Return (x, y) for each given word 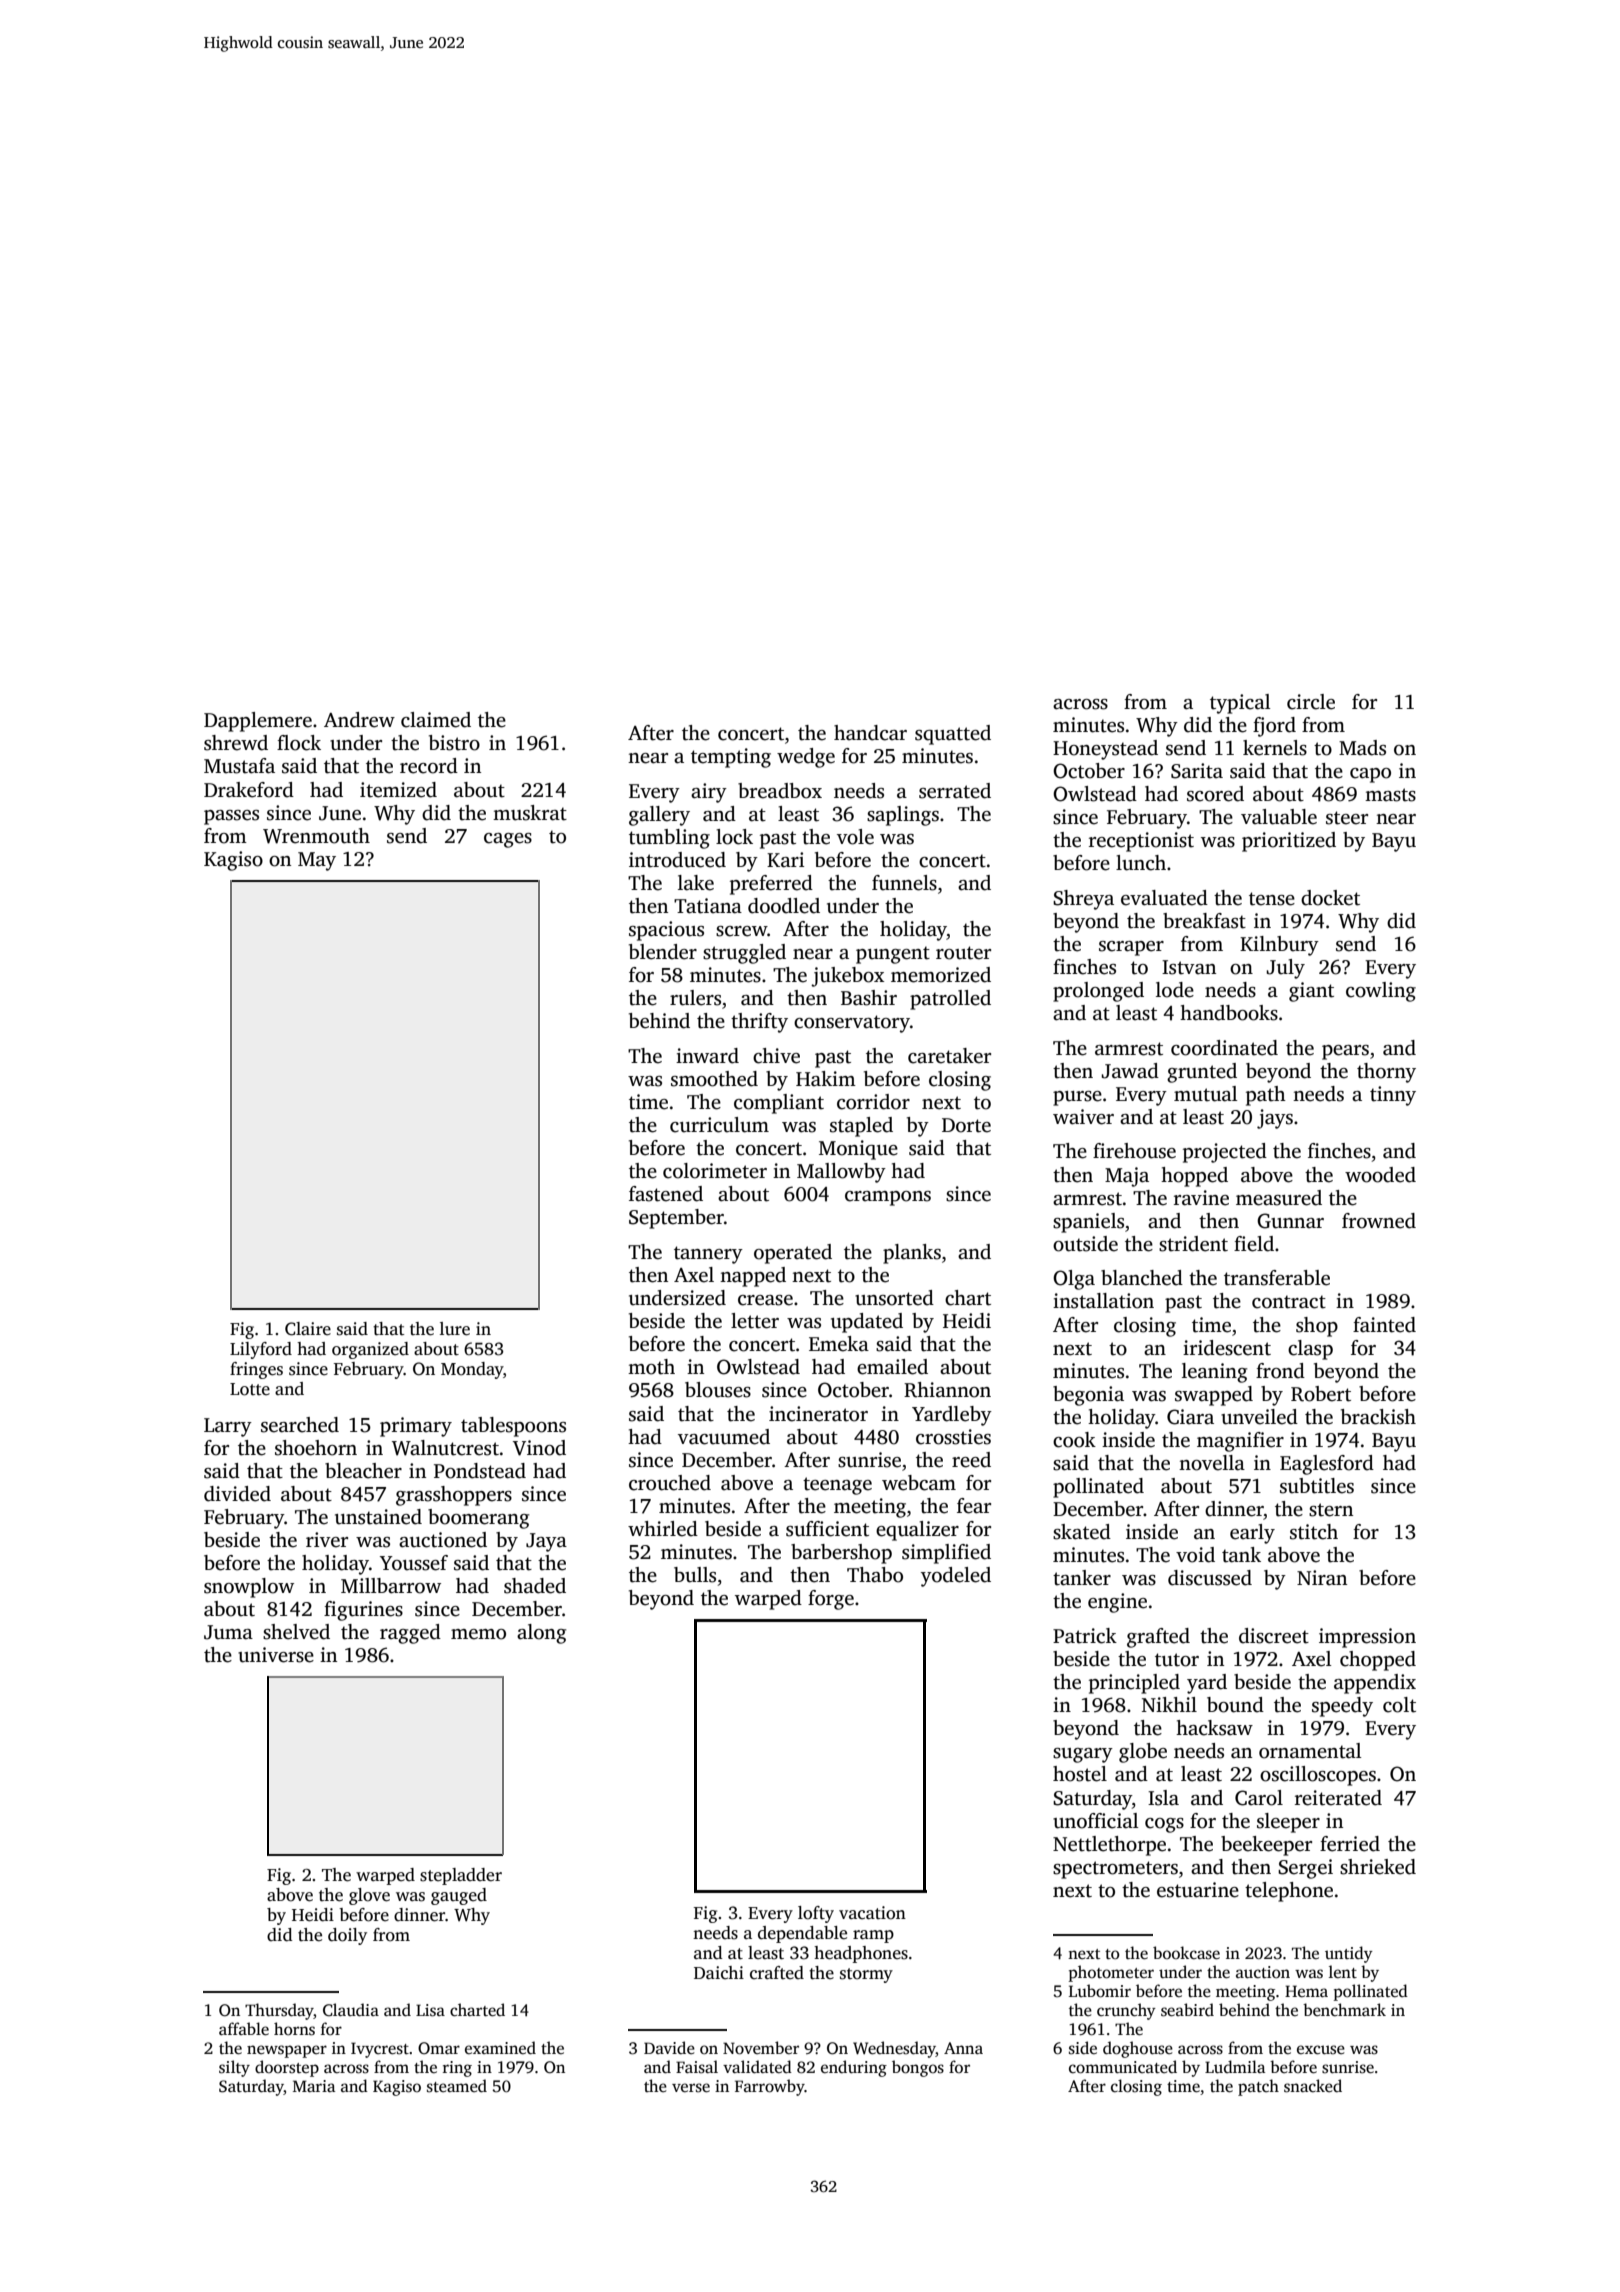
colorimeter (715, 1171)
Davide (669, 2047)
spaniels (1088, 1223)
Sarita (1197, 771)
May (317, 861)
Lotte (250, 1389)
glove (369, 1896)
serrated (955, 791)
